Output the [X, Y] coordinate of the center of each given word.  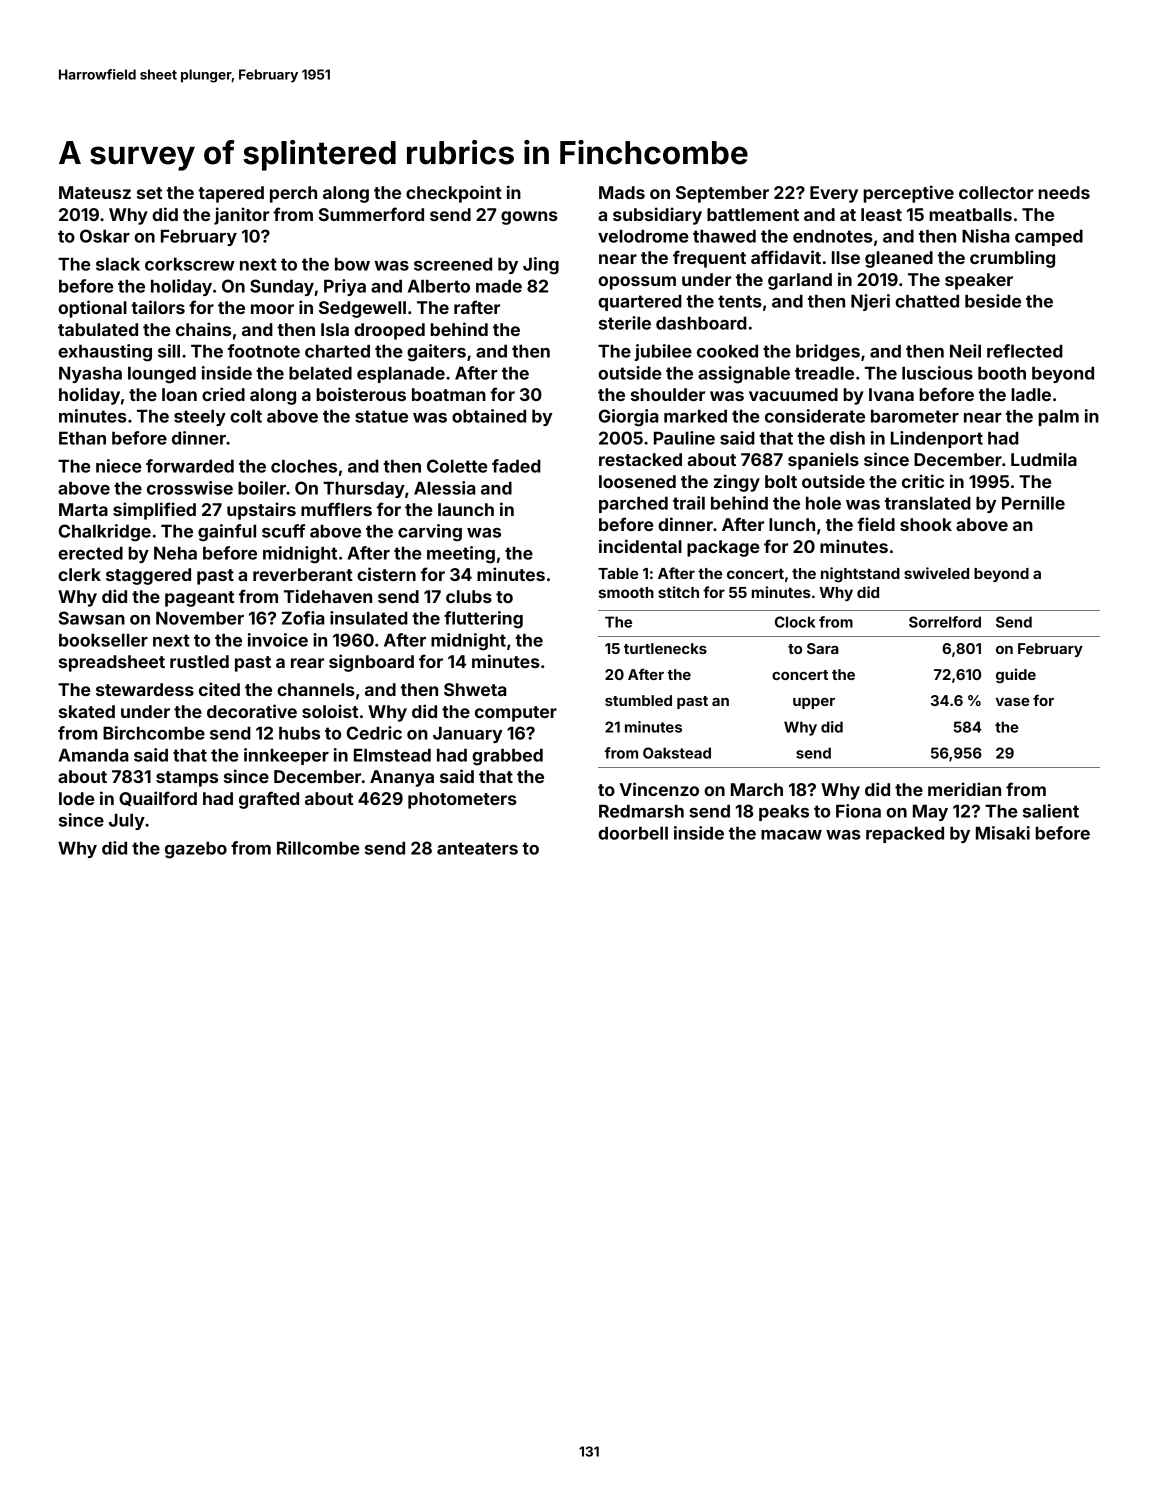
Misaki [1003, 833]
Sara [822, 648]
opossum [637, 283]
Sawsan [92, 618]
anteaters [477, 848]
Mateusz [95, 192]
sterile [625, 323]
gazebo [196, 850]
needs [1064, 192]
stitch [678, 592]
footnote [264, 351]
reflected [1025, 351]
